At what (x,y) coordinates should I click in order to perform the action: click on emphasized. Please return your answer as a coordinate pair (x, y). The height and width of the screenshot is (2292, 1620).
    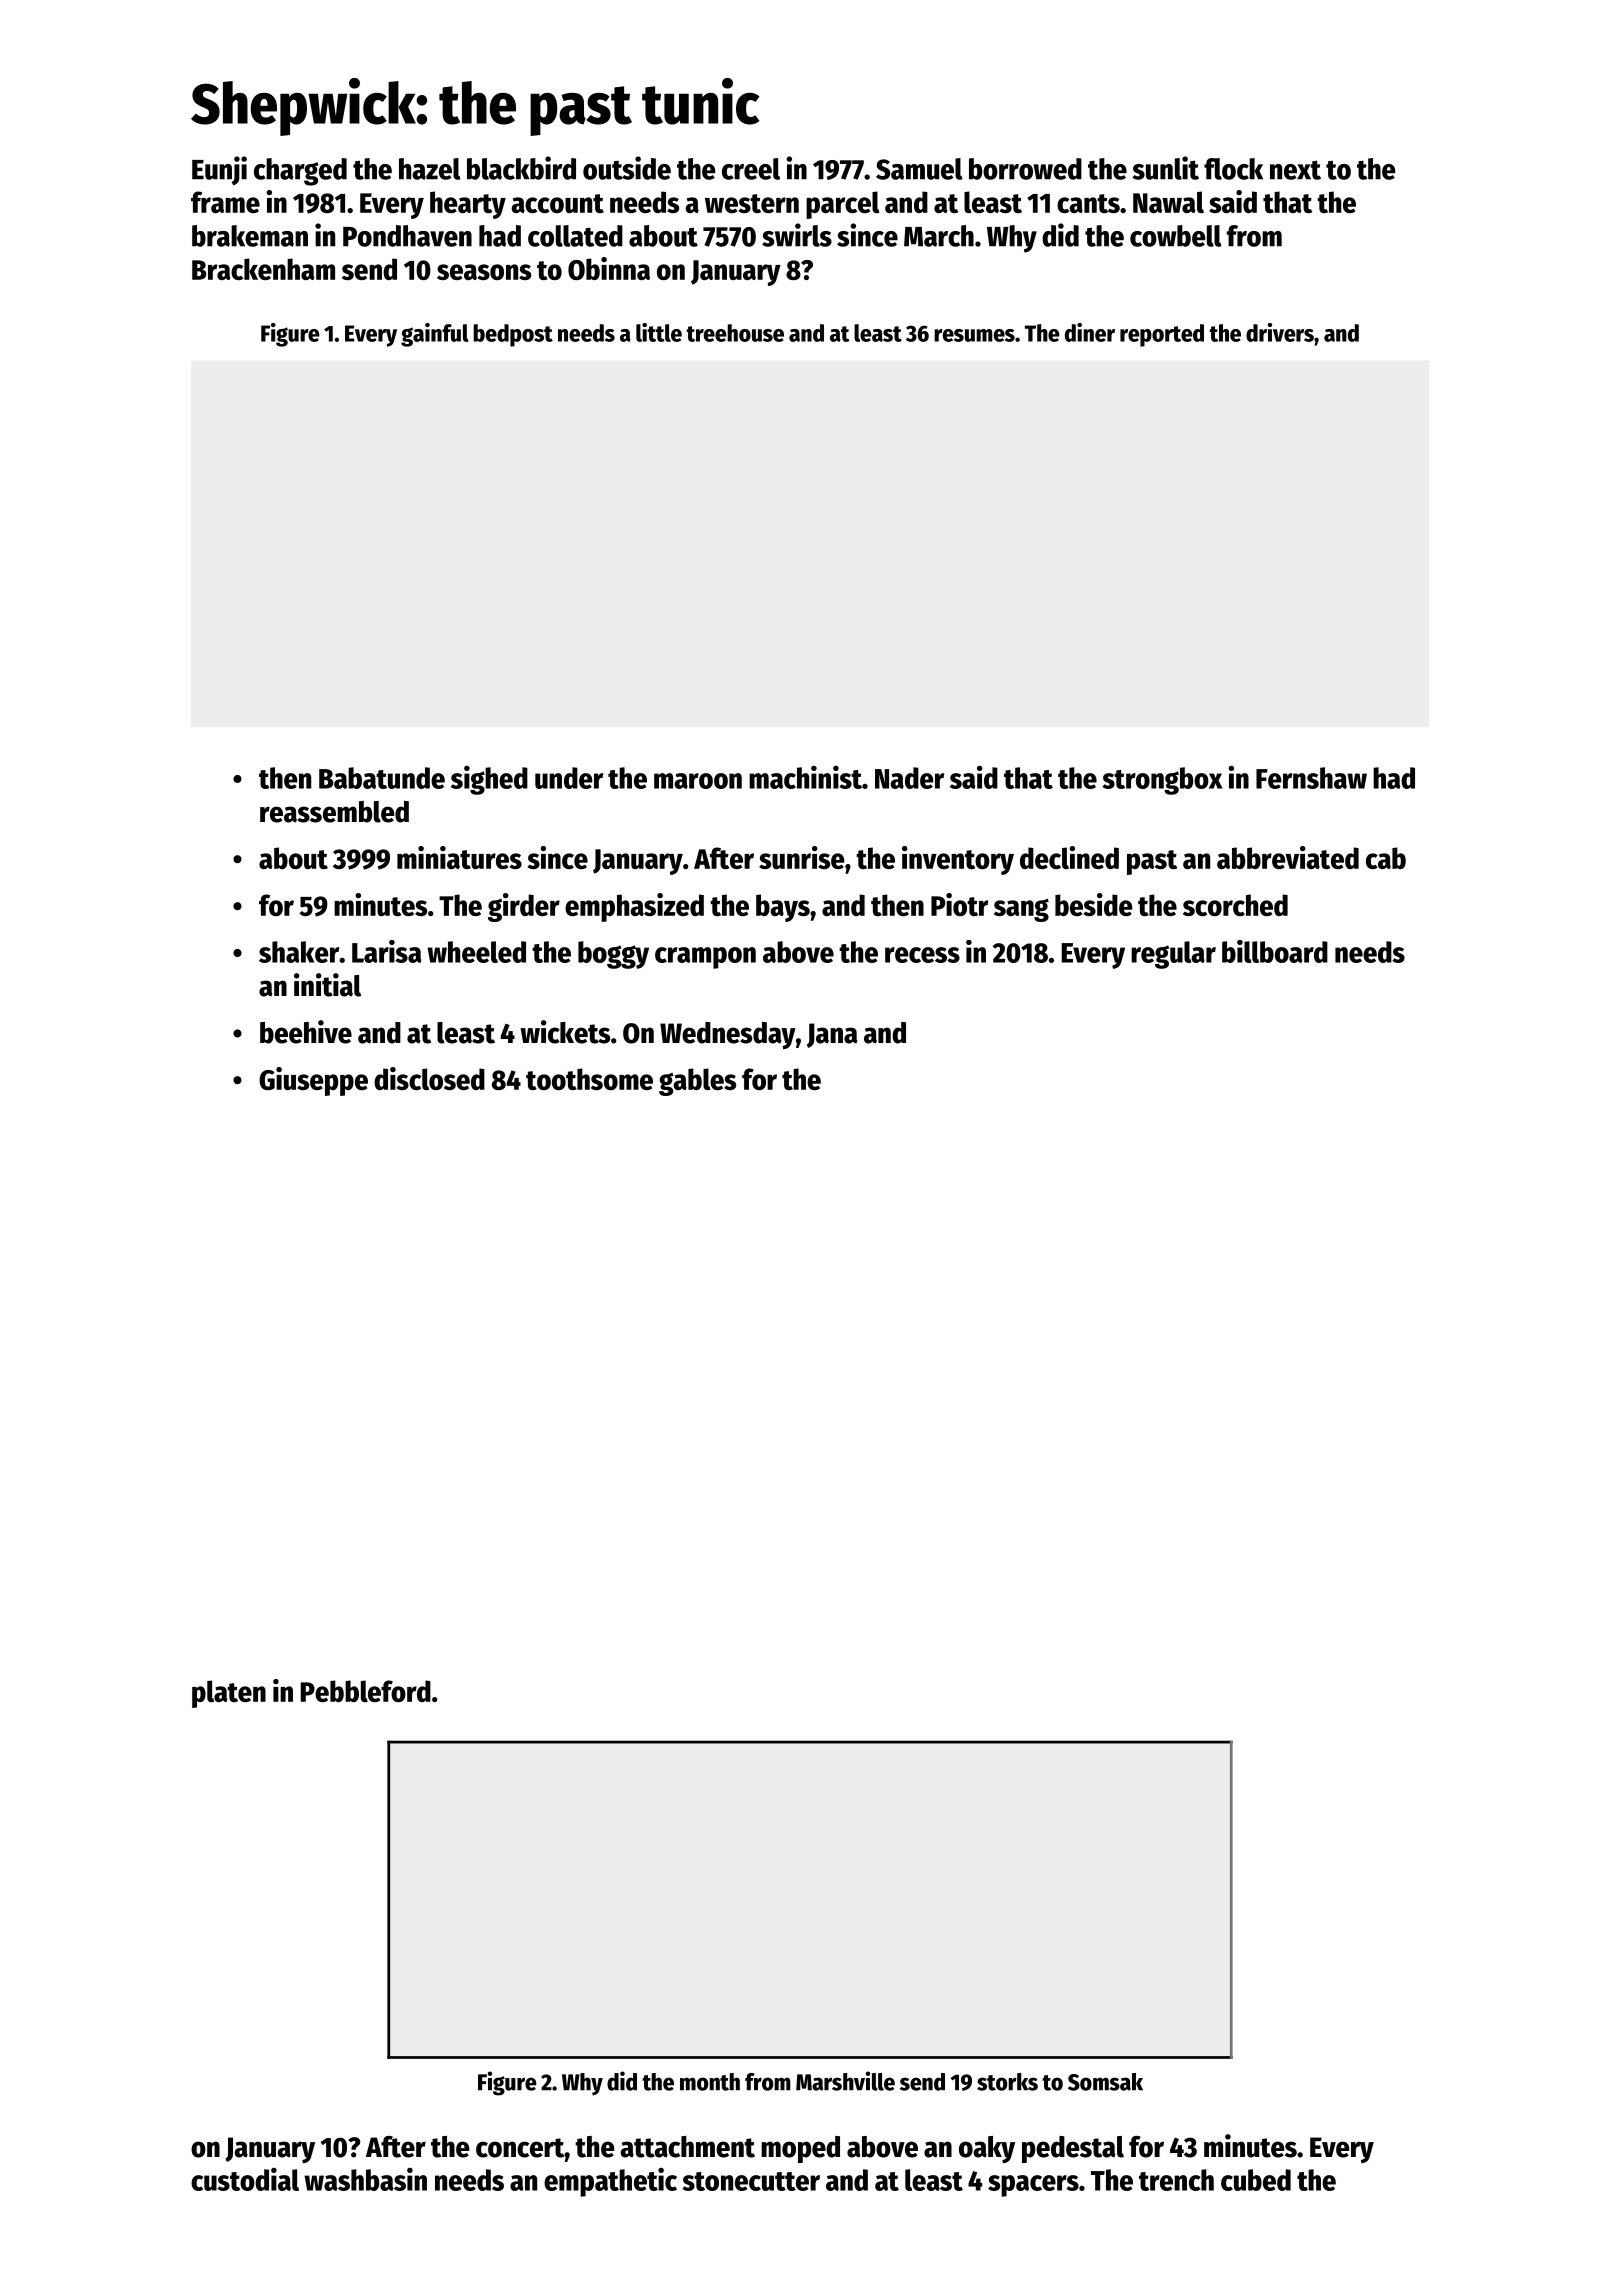
    Looking at the image, I should click on (634, 907).
